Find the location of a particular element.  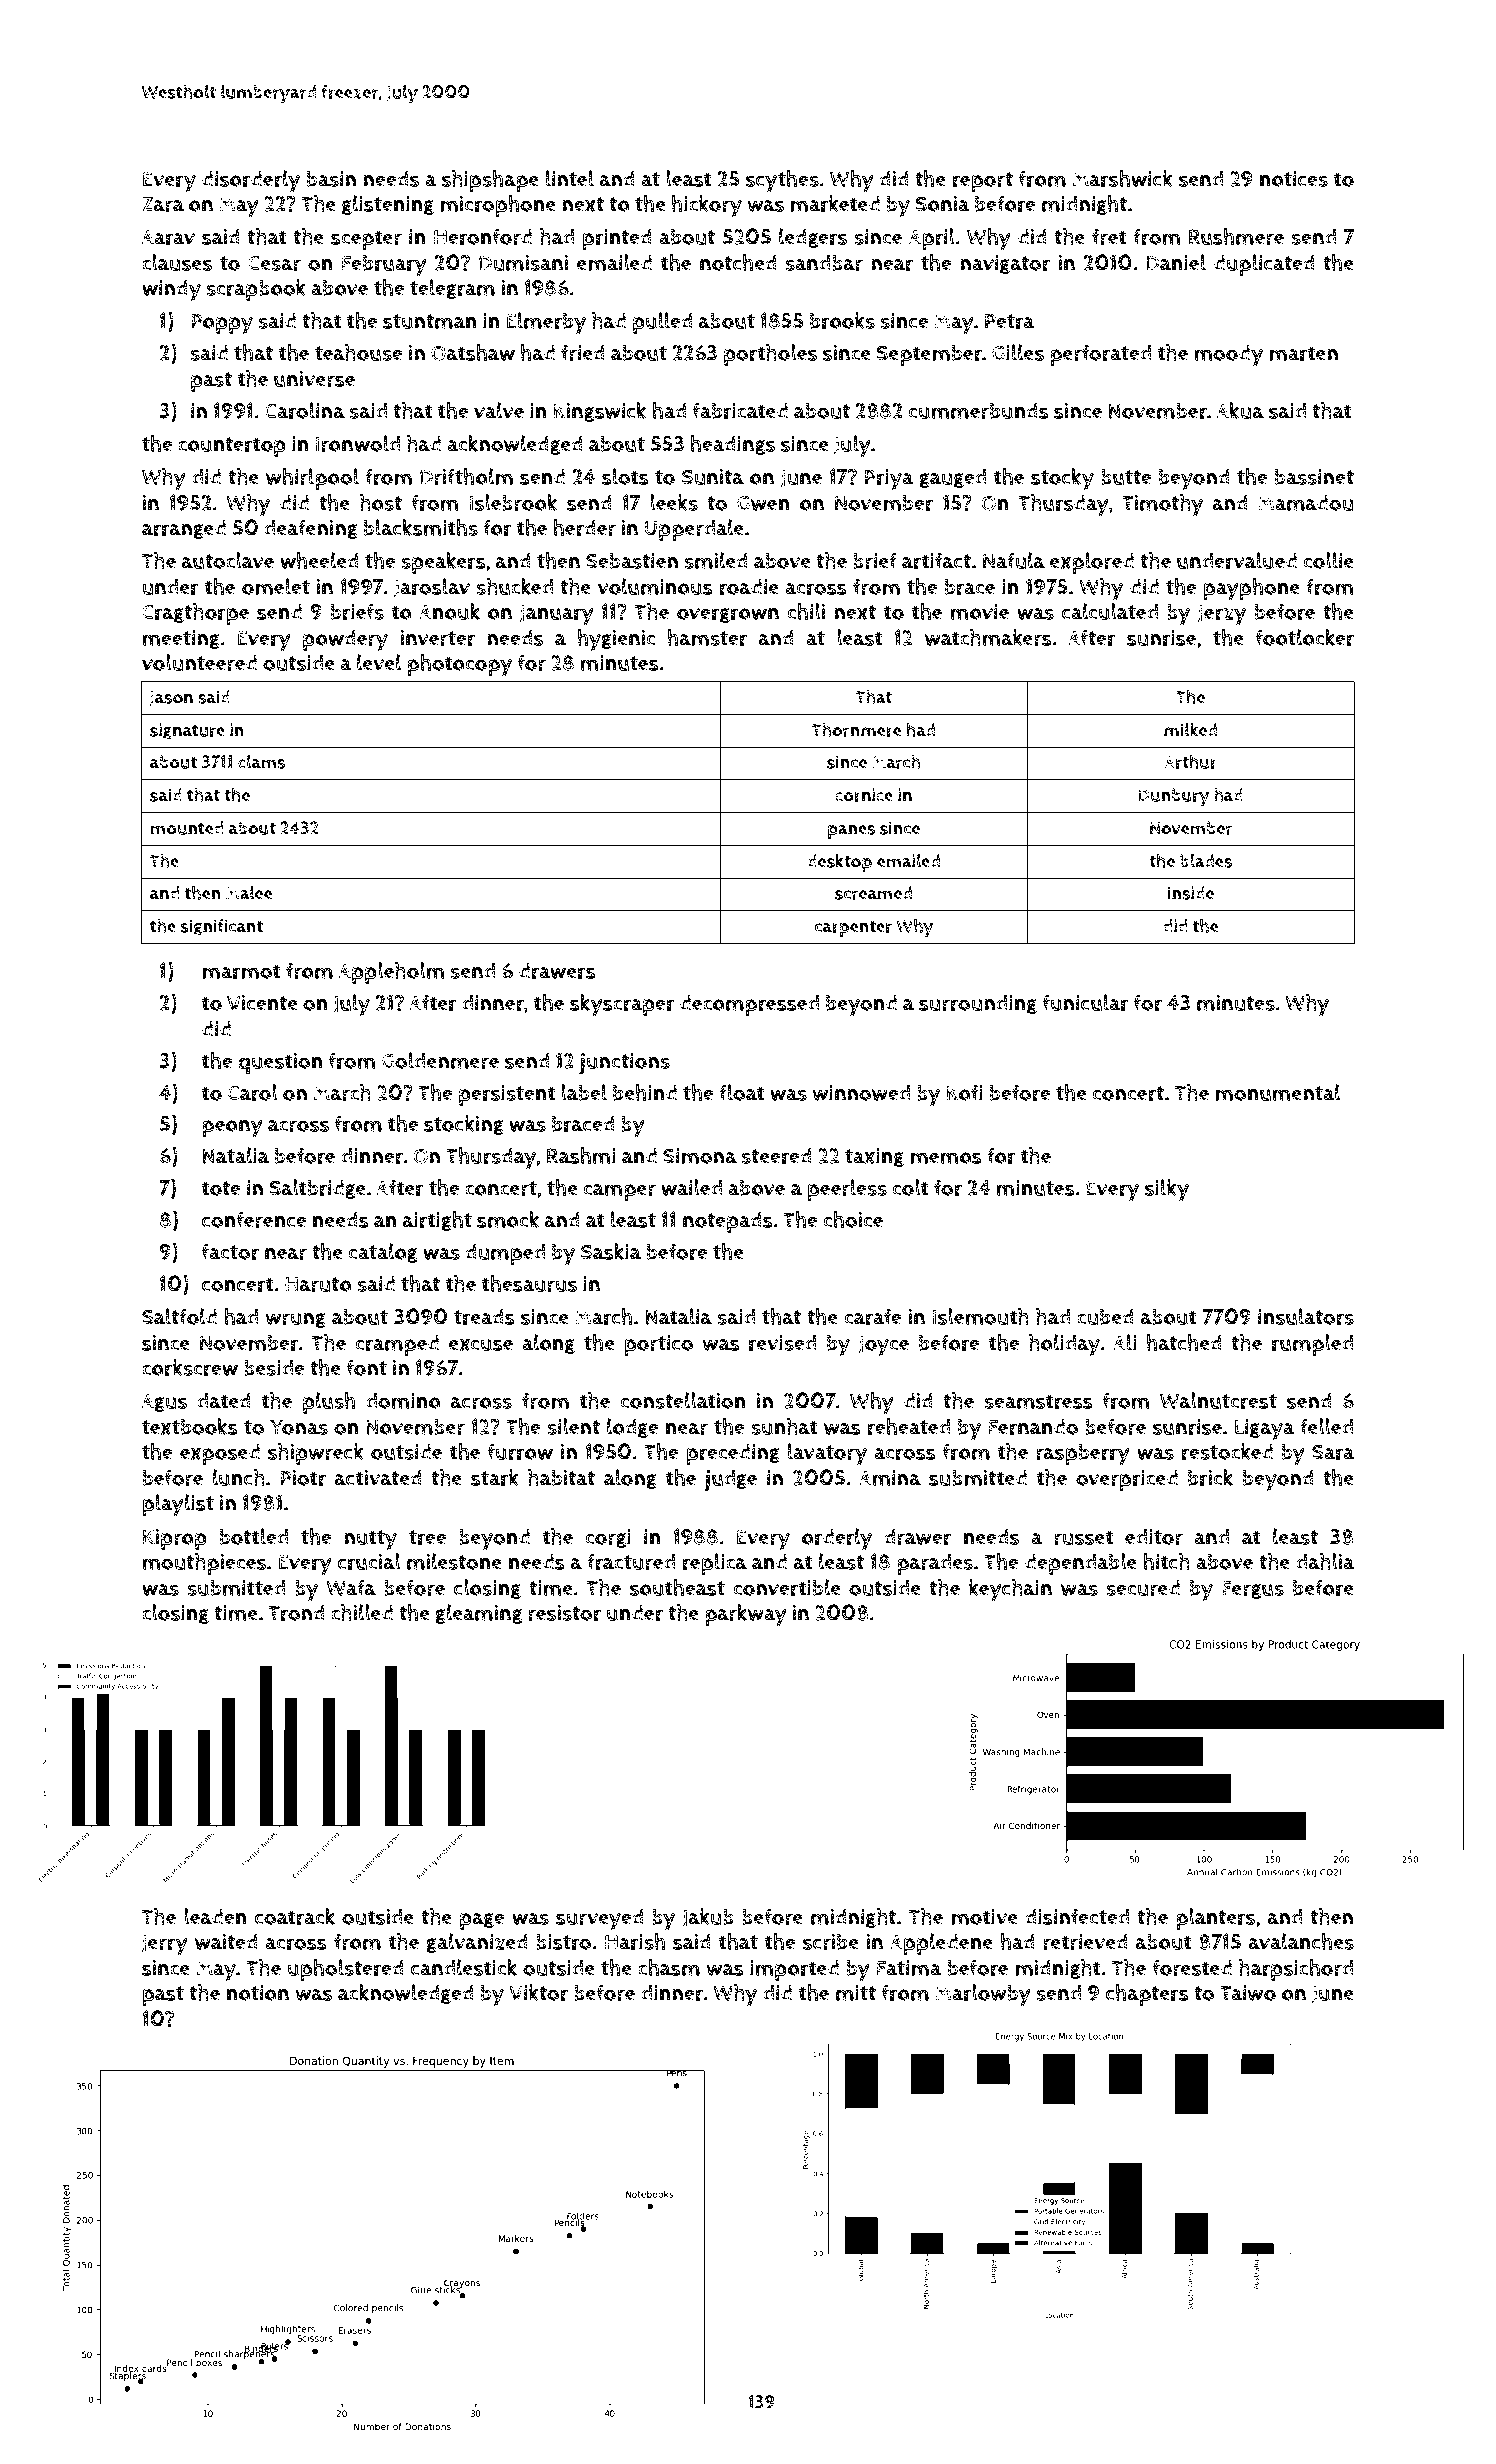

activated is located at coordinates (378, 1478).
